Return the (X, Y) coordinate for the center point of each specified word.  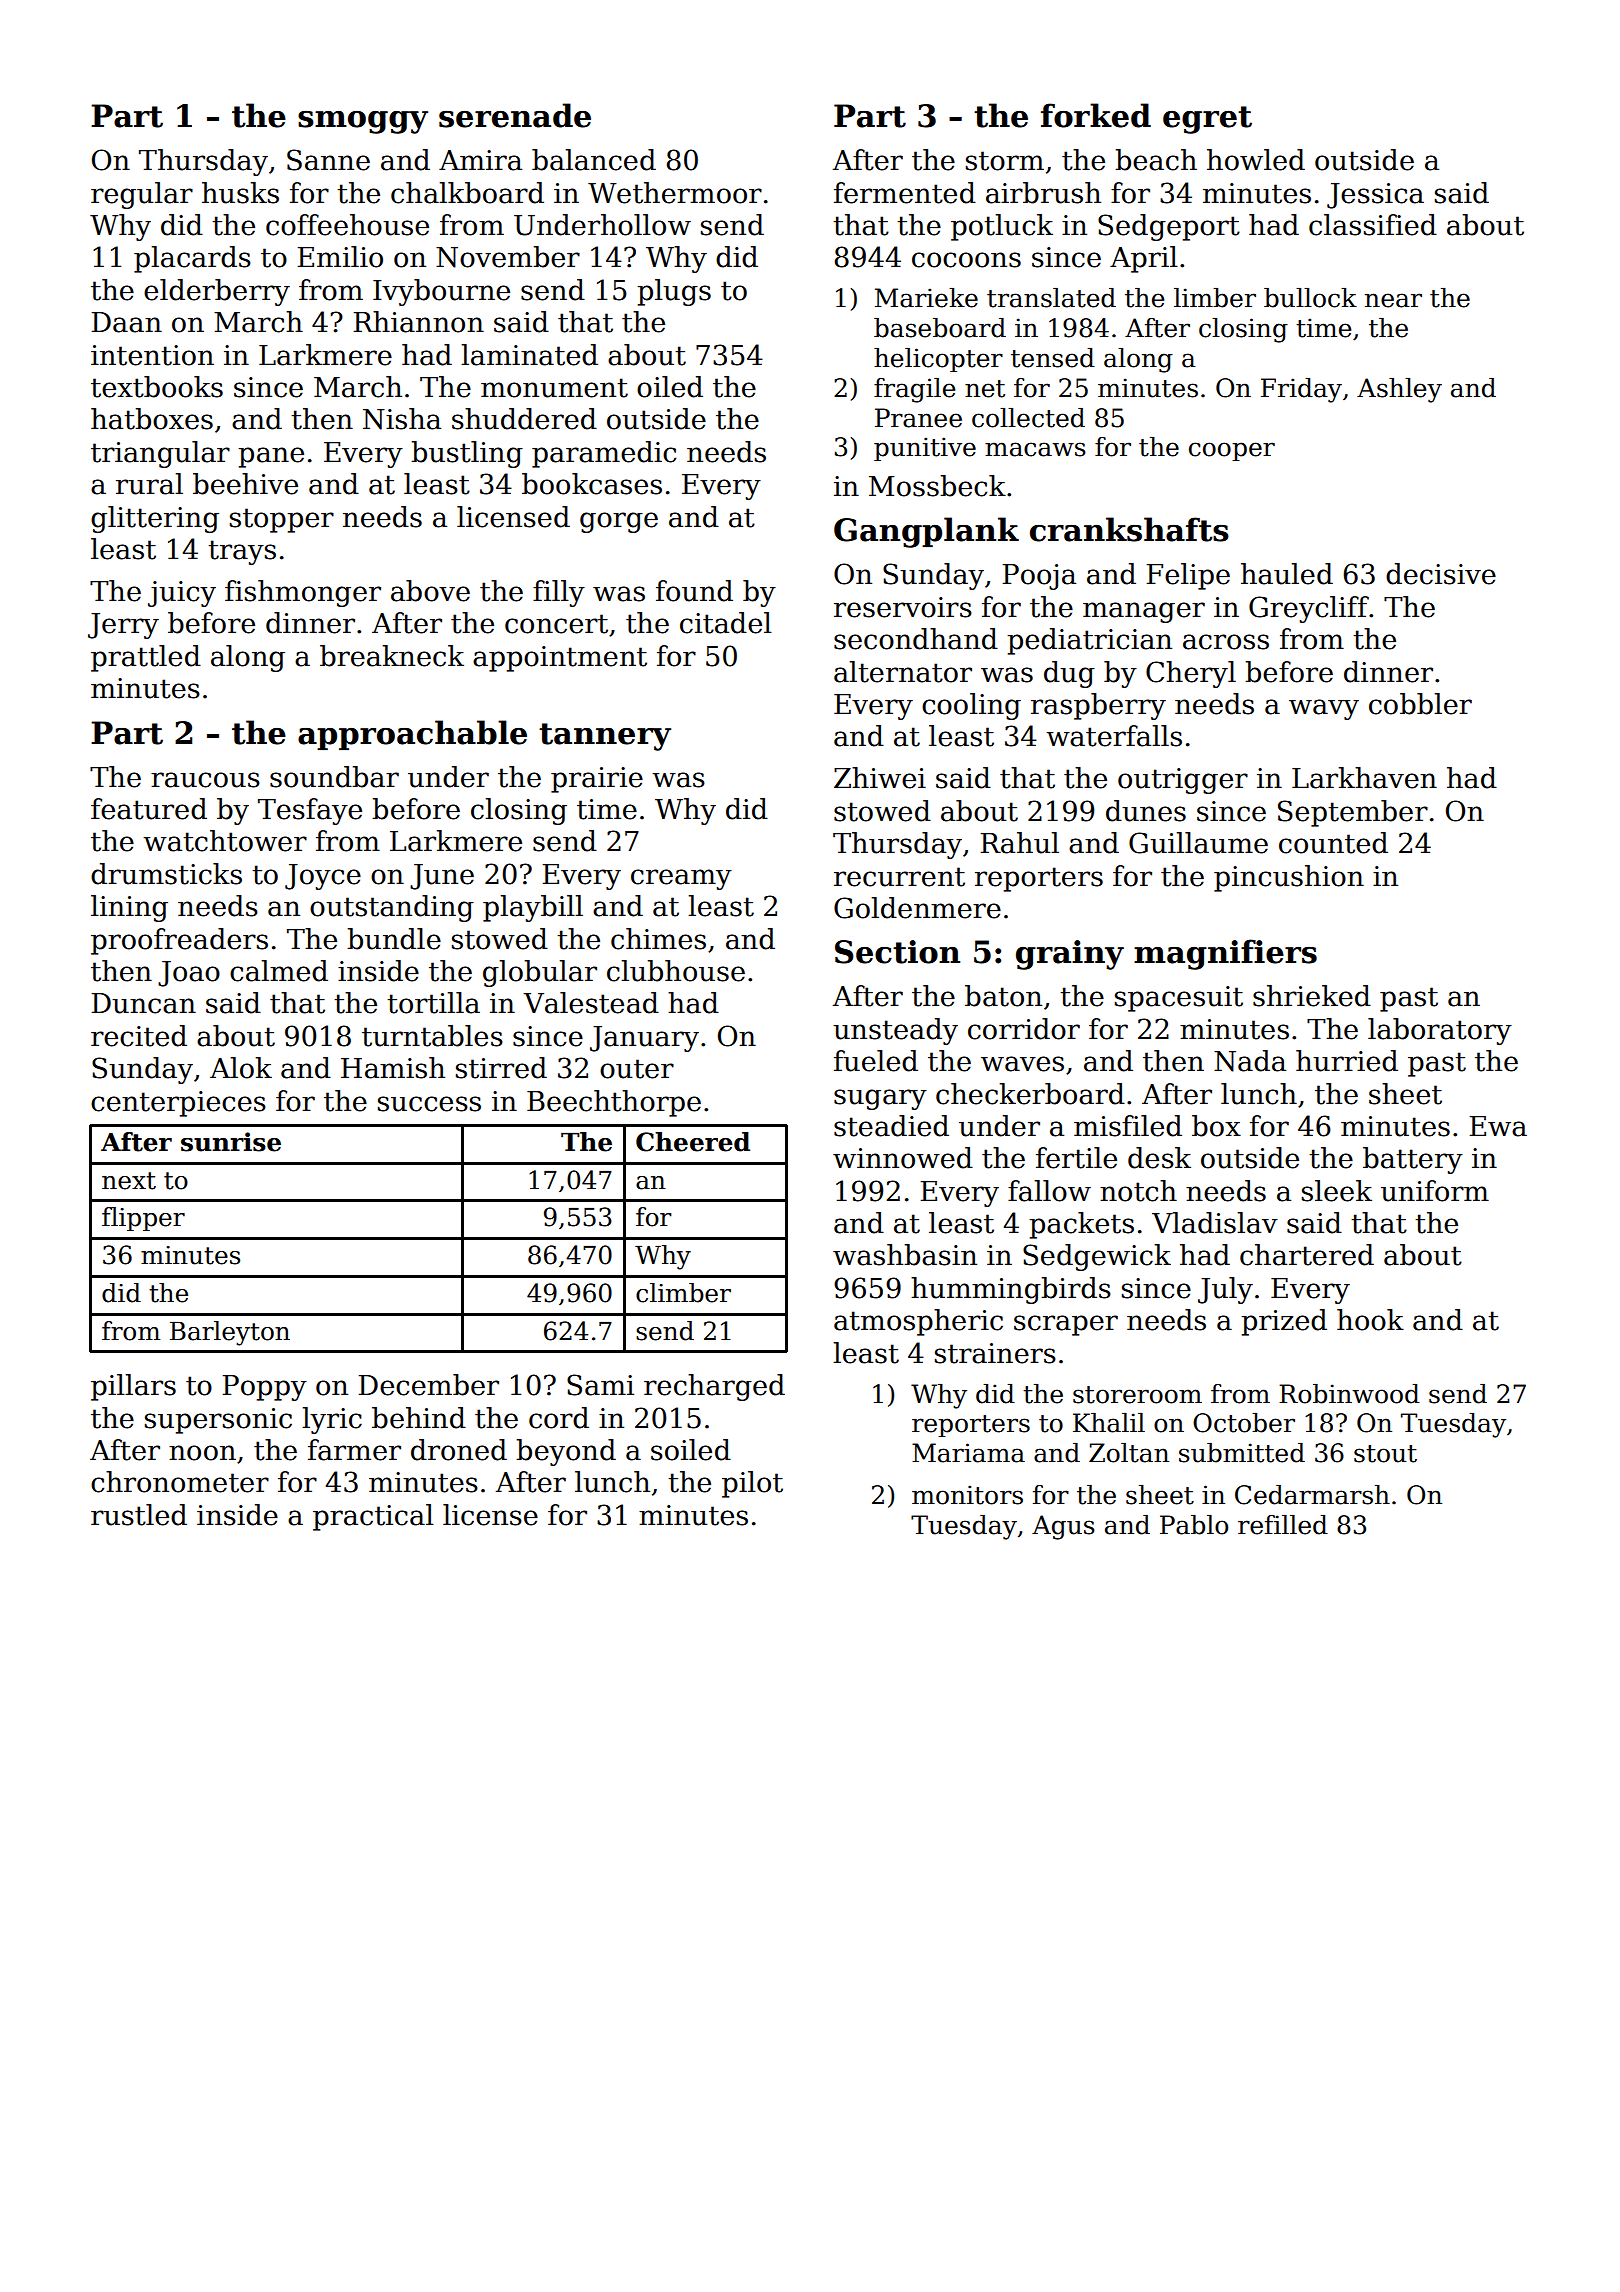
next (129, 1181)
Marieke (926, 298)
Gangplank (926, 532)
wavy (1324, 709)
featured (149, 809)
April (1144, 259)
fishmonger (303, 593)
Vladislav (1215, 1223)
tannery (605, 737)
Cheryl (1191, 674)
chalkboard (467, 193)
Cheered (693, 1142)
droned (459, 1450)
